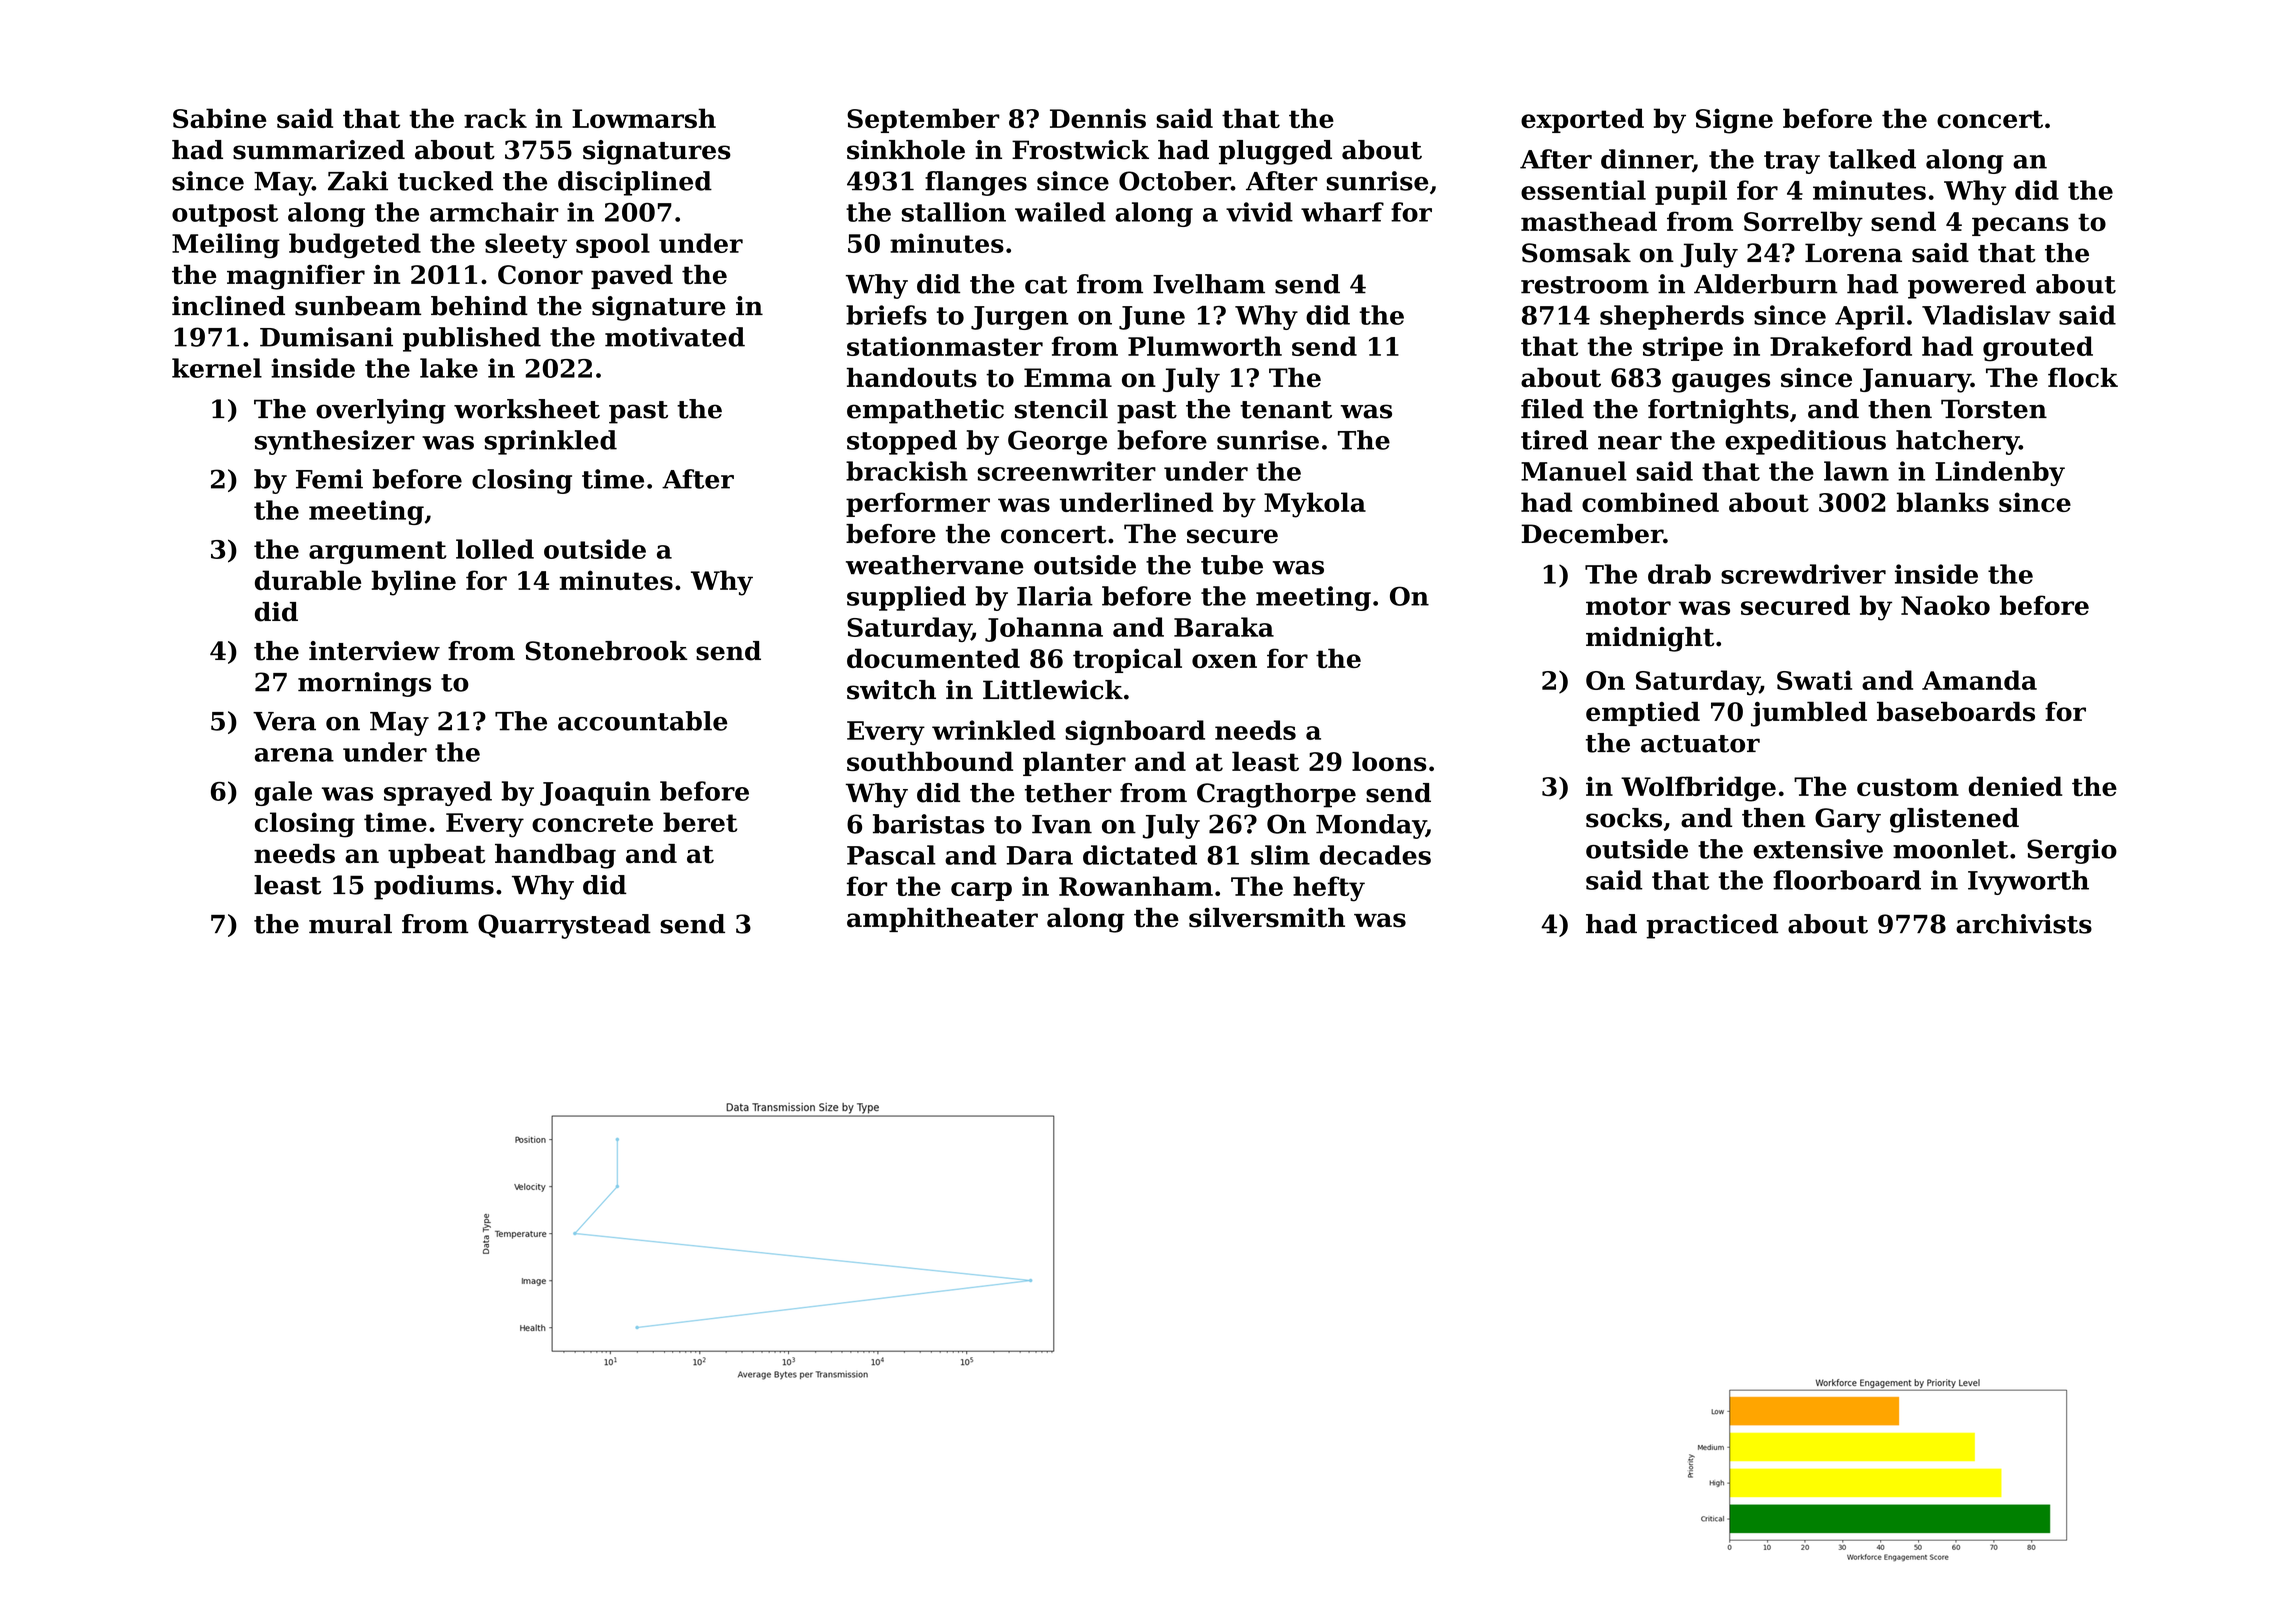 The image size is (2292, 1620). What do you see at coordinates (381, 411) in the page?
I see `overlying` at bounding box center [381, 411].
